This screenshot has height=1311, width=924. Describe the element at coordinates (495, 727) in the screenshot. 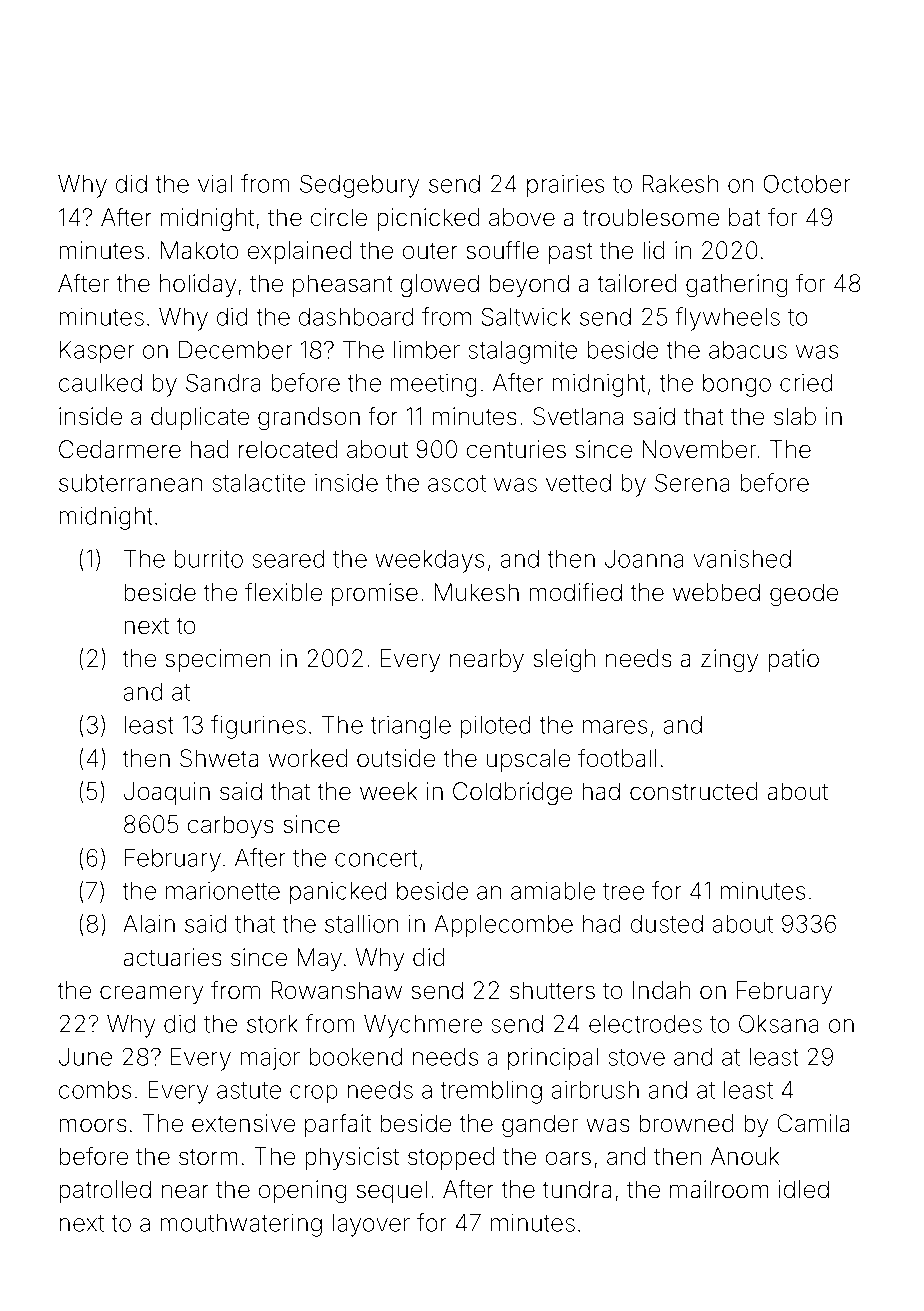

I see `piloted` at that location.
